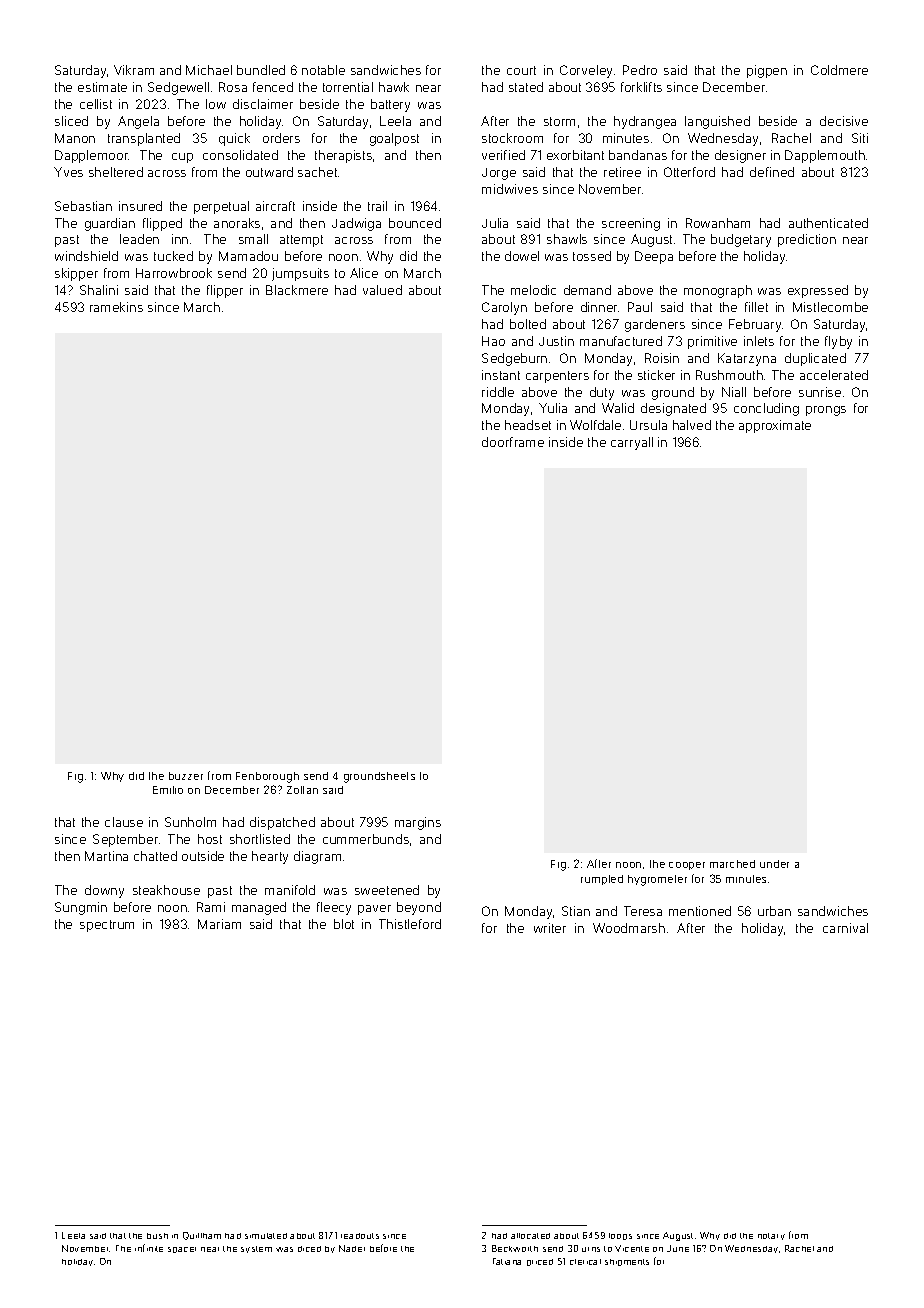 This image has height=1308, width=924. Describe the element at coordinates (774, 864) in the image. I see `under` at that location.
